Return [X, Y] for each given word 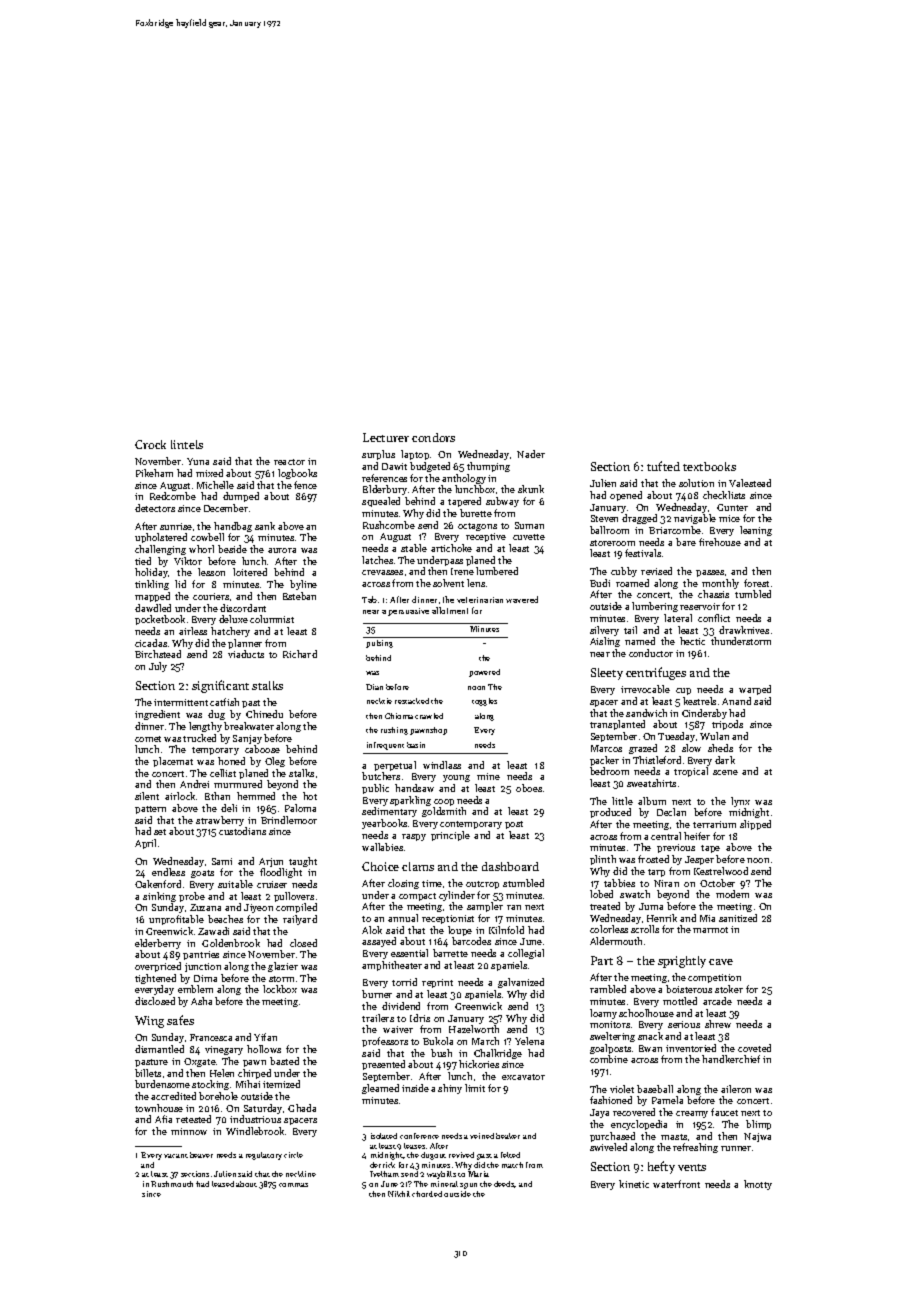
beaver [201, 1155]
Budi [600, 583]
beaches [225, 919]
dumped [241, 497]
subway [502, 502]
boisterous [689, 989]
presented [383, 1065]
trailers [378, 1018]
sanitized [738, 918]
